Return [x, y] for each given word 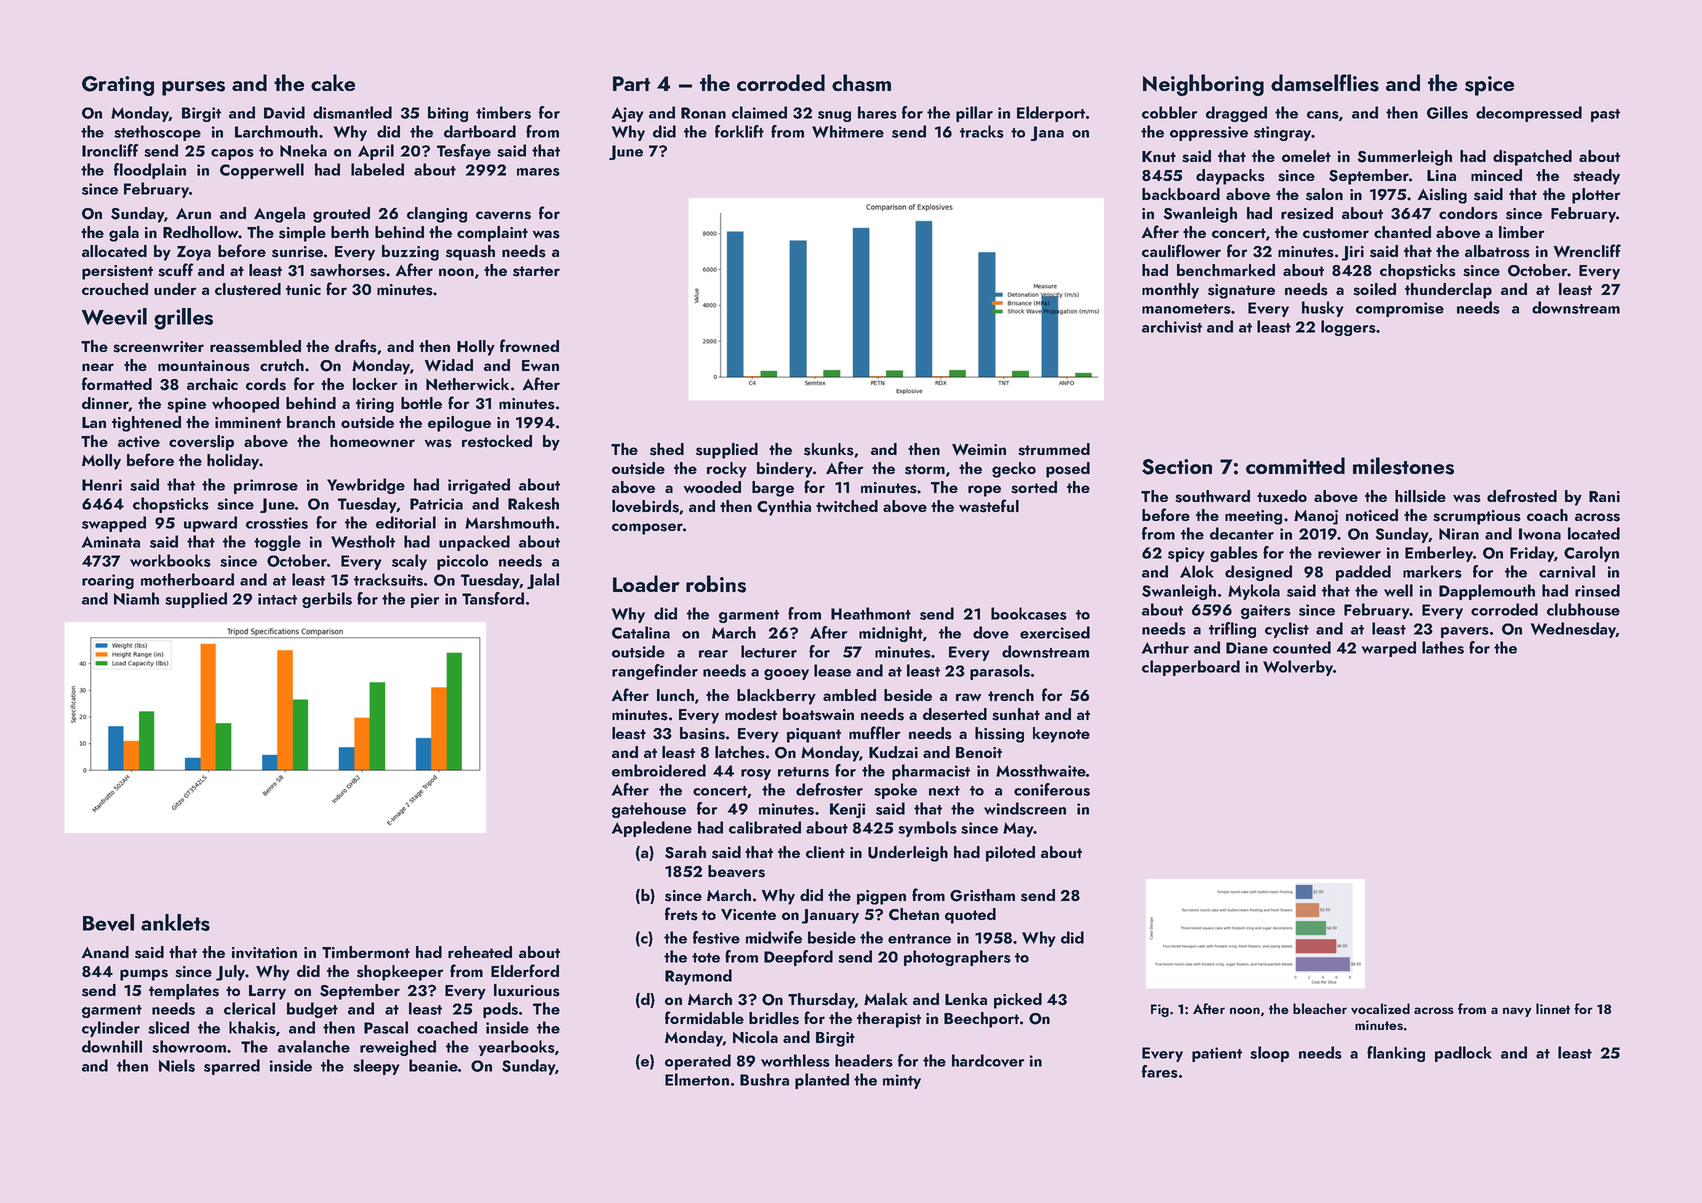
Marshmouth [509, 522]
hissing [999, 735]
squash [470, 253]
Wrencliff [1587, 250]
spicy [1186, 554]
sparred [232, 1067]
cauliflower [1181, 250]
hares [877, 112]
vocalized [1380, 1008]
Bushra [764, 1079]
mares [538, 172]
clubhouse [1583, 609]
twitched [847, 506]
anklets [175, 922]
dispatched [1532, 158]
